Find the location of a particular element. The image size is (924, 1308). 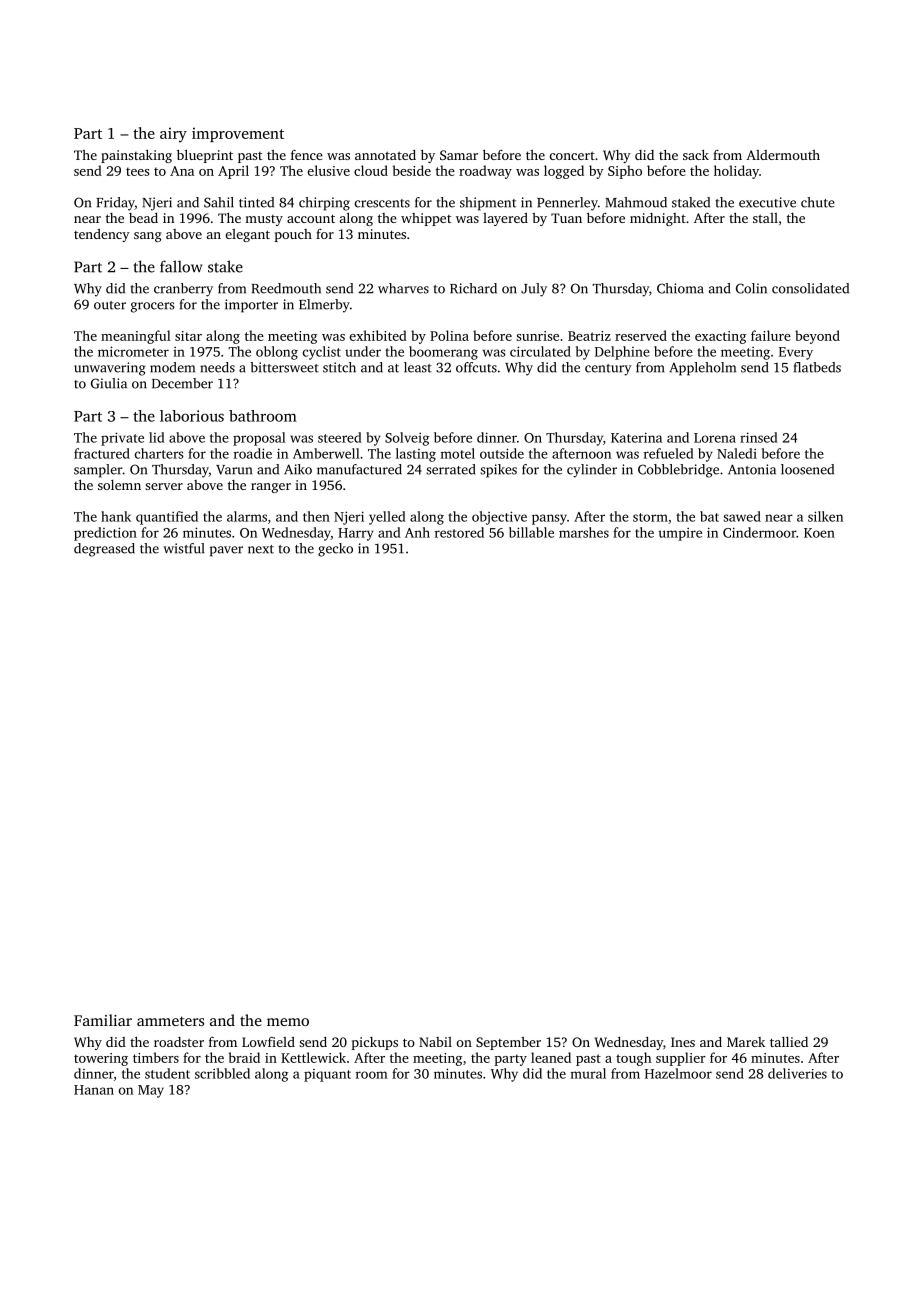

bead is located at coordinates (143, 218).
